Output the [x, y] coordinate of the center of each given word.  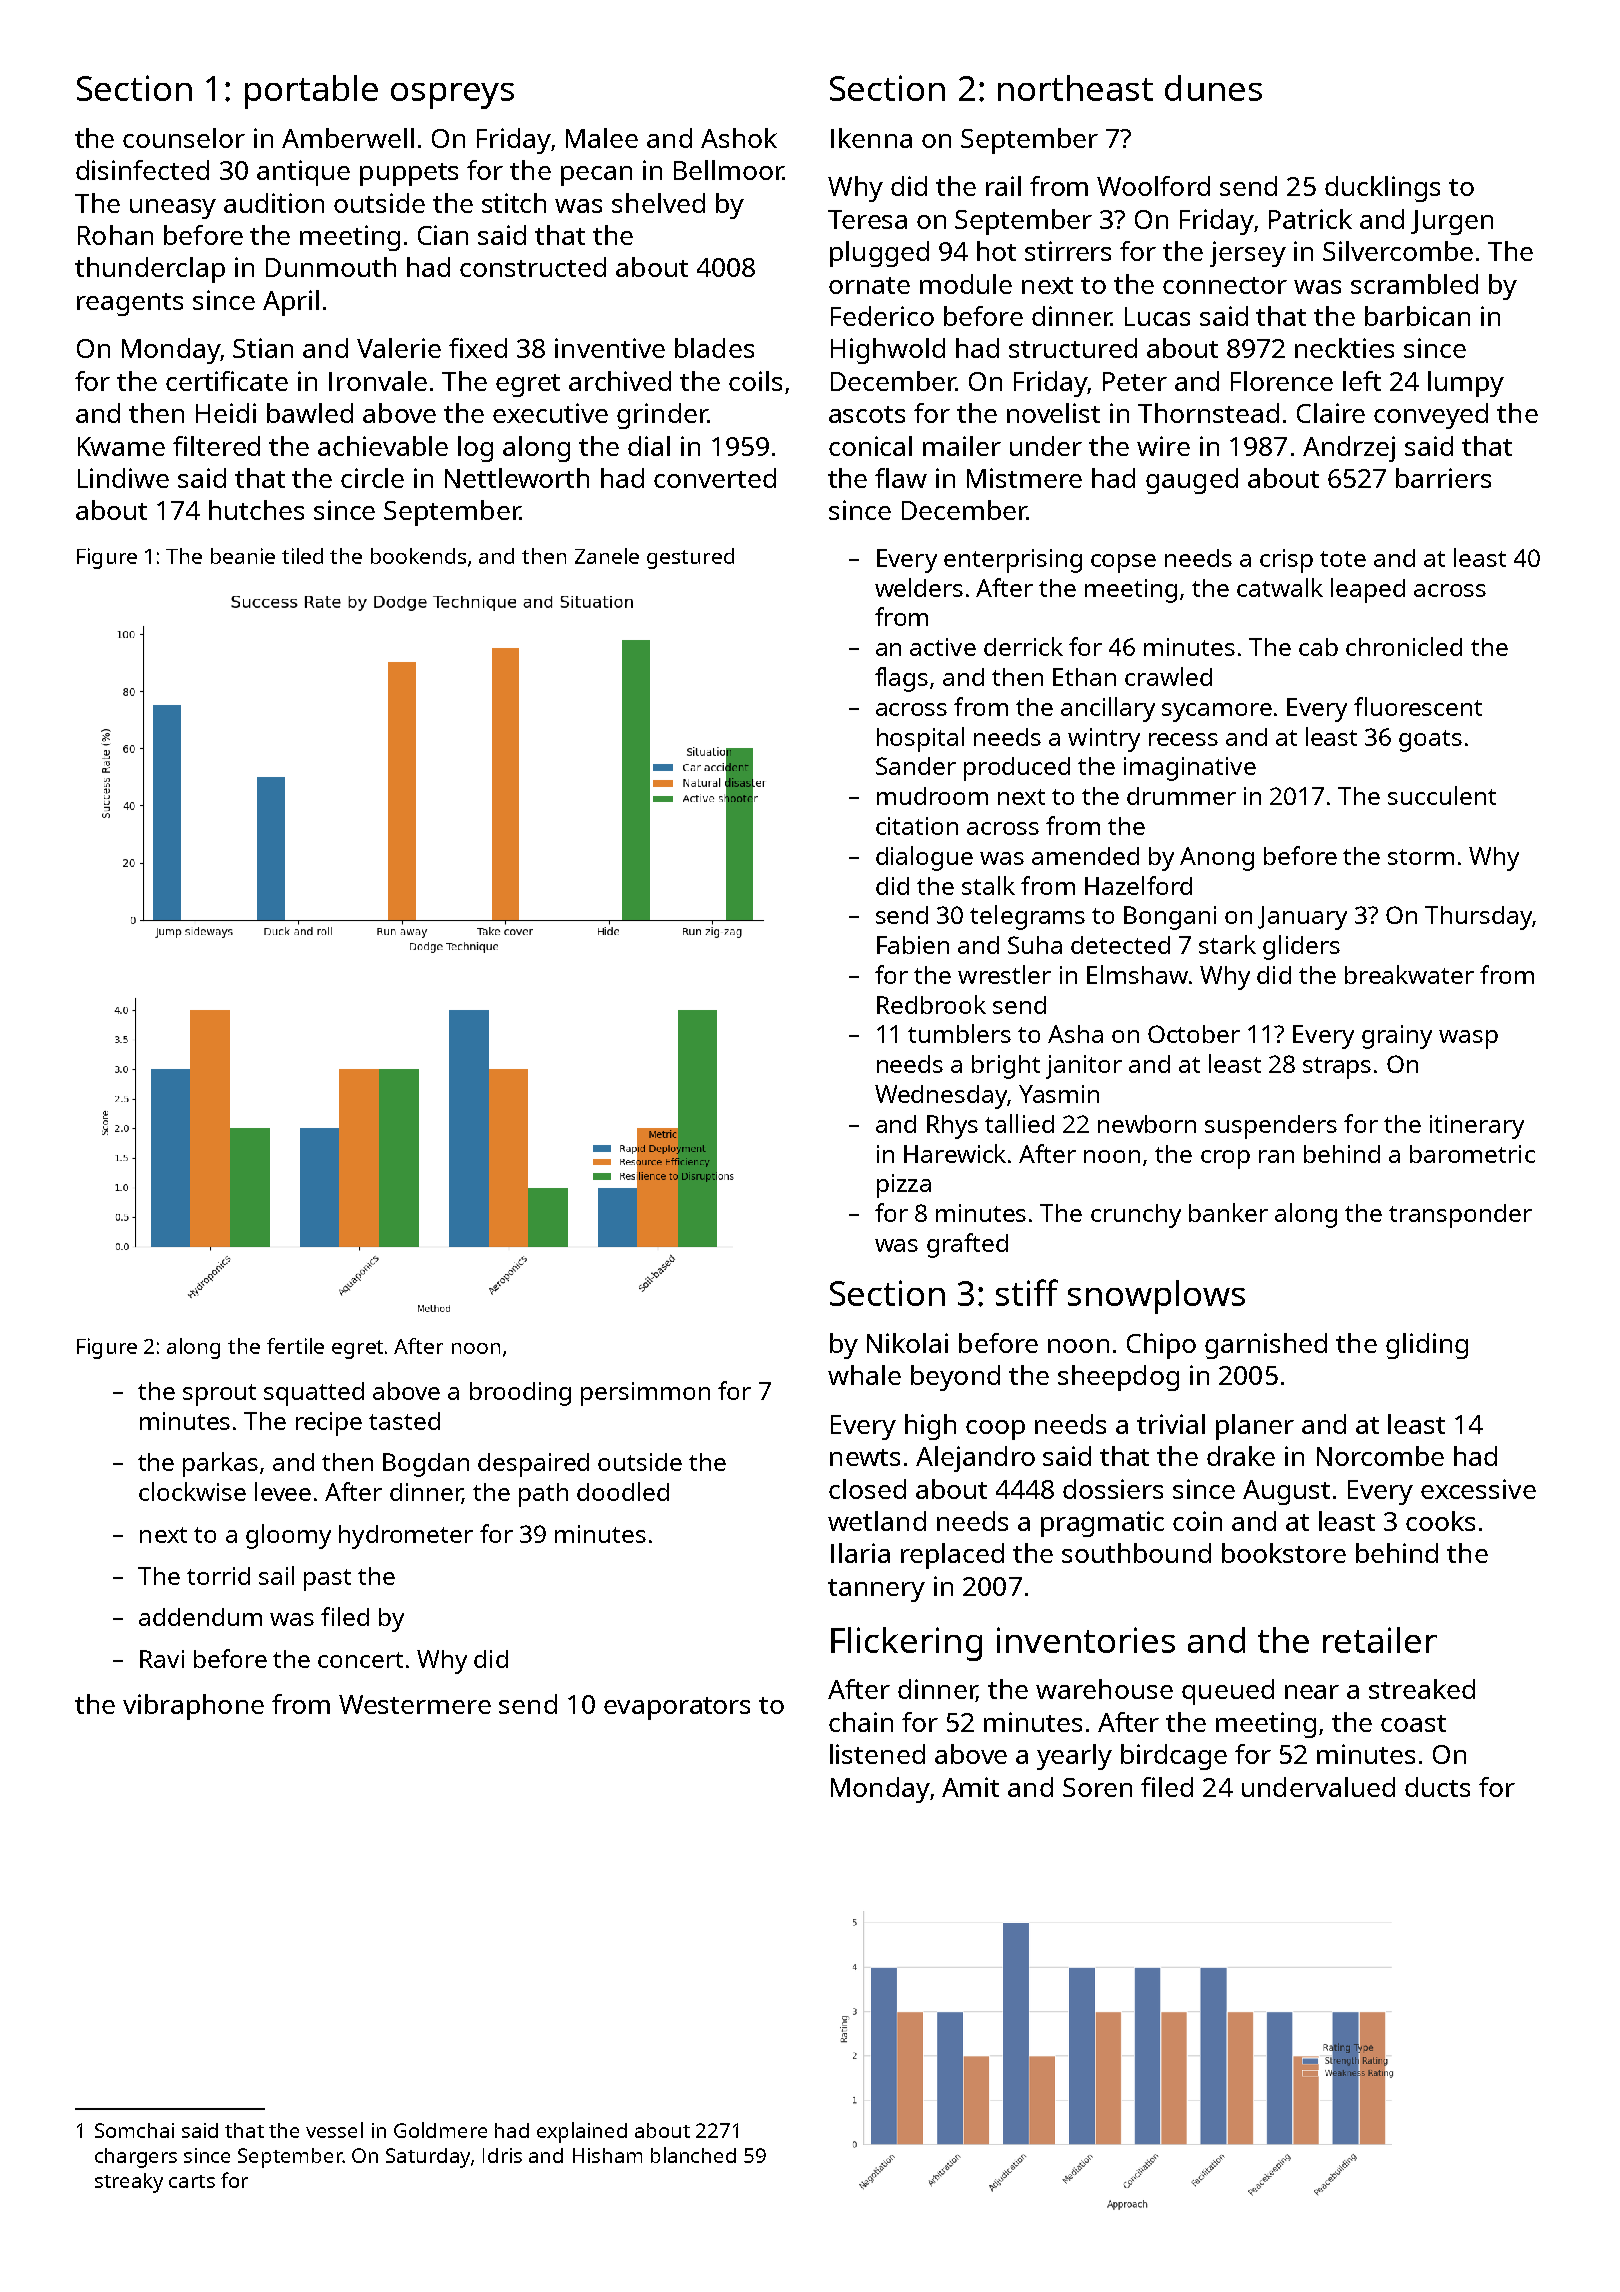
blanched [693, 2155]
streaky [129, 2183]
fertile [295, 1346]
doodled [623, 1491]
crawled [1168, 676]
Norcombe [1380, 1456]
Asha [1075, 1034]
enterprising [1013, 561]
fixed [478, 348]
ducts [1437, 1787]
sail [276, 1575]
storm [1421, 857]
